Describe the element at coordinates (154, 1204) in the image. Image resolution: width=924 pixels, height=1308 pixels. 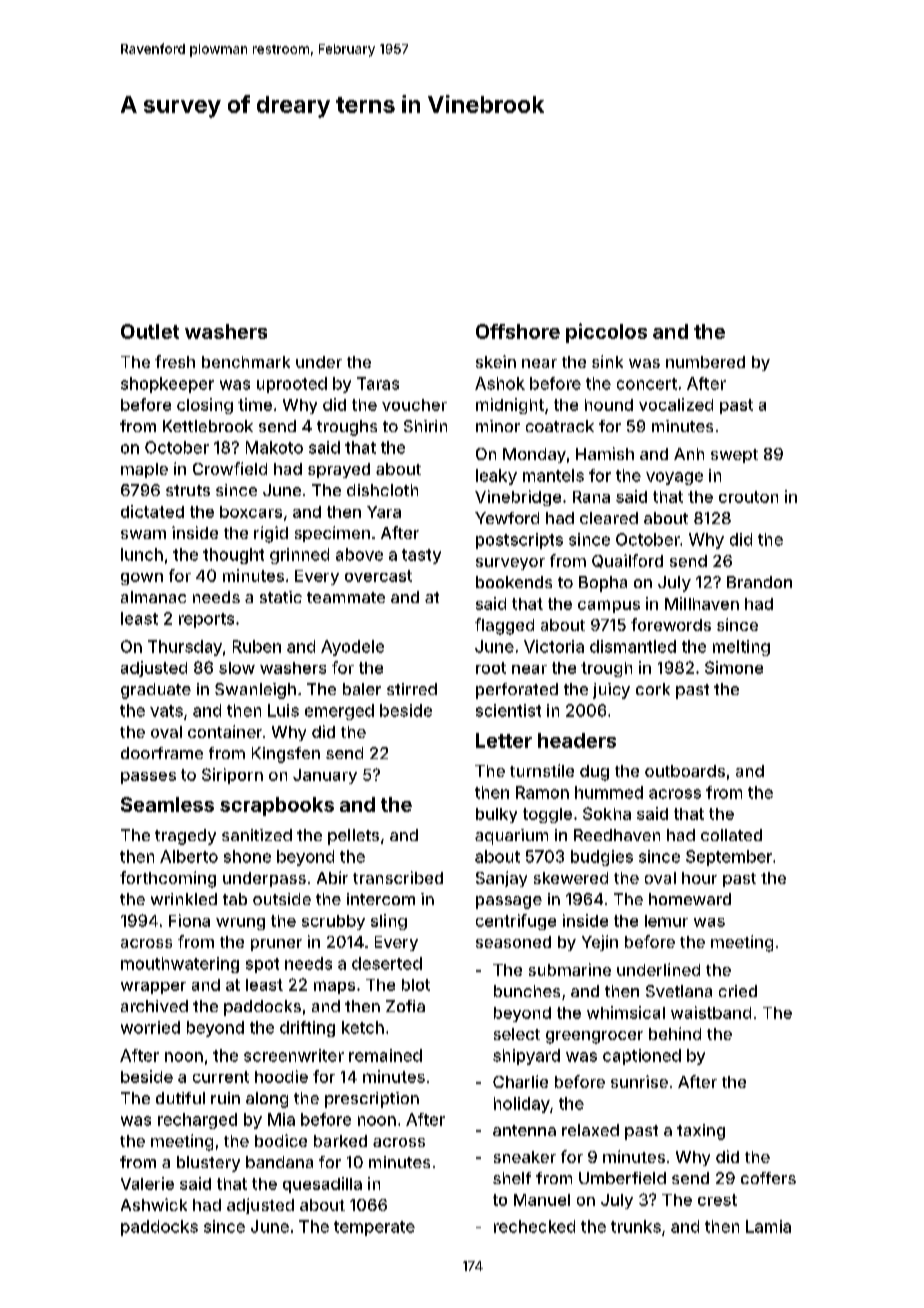
I see `Ashwick` at that location.
